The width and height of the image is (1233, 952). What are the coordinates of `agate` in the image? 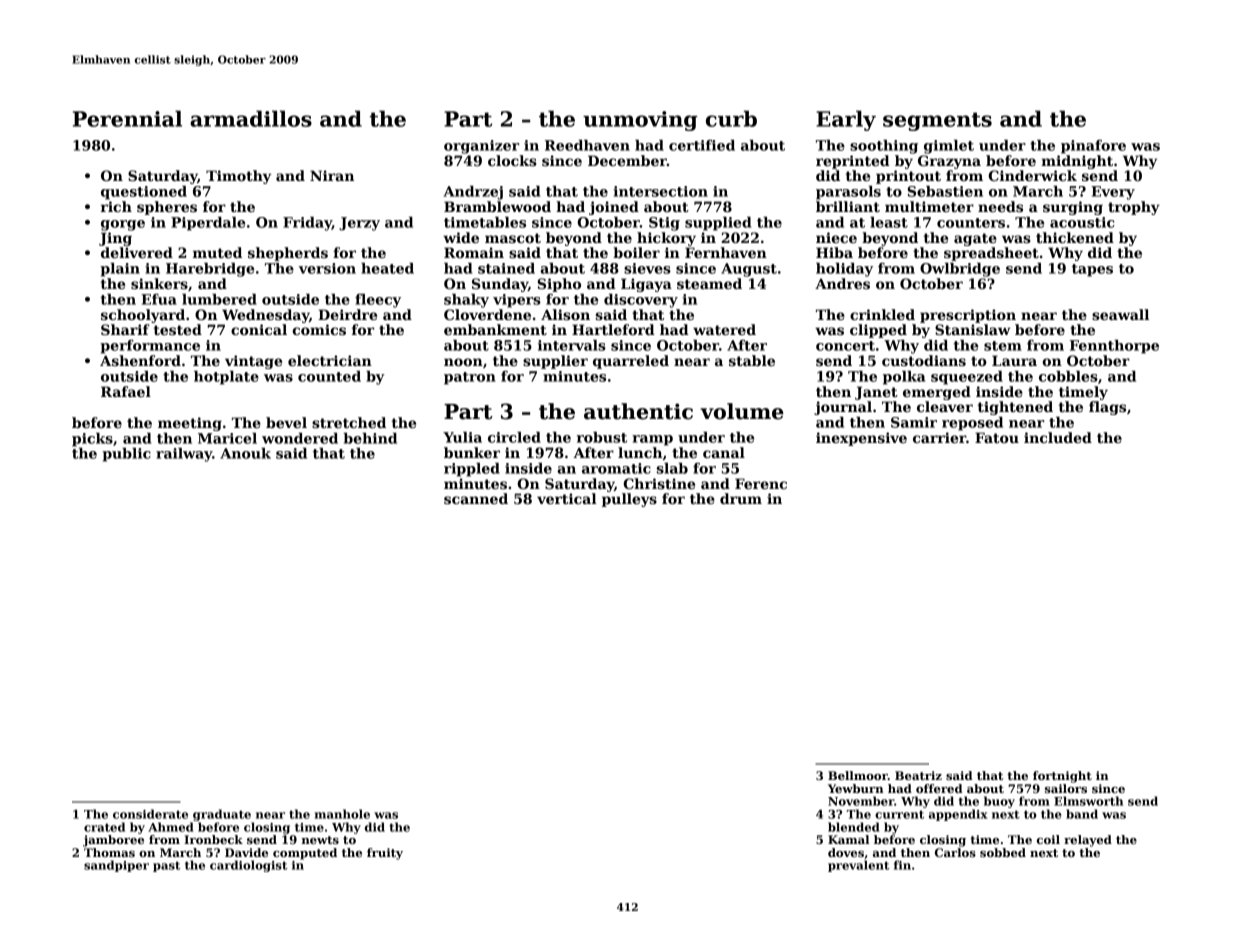 It's located at (975, 239).
